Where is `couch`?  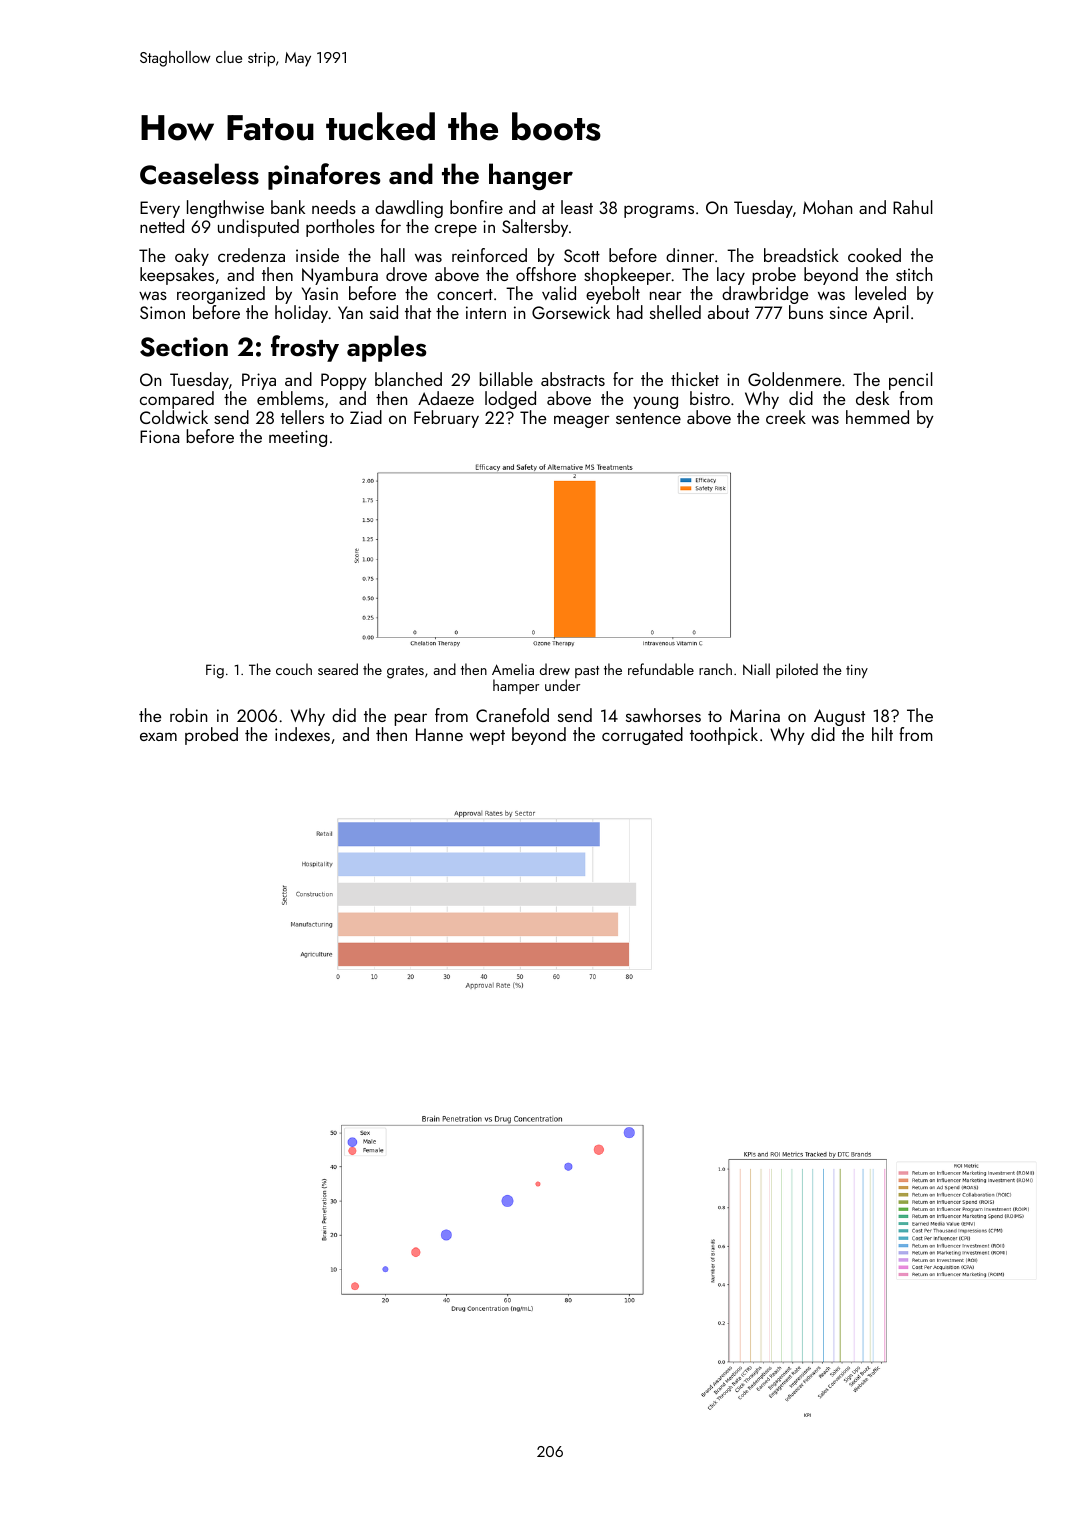 couch is located at coordinates (294, 669).
